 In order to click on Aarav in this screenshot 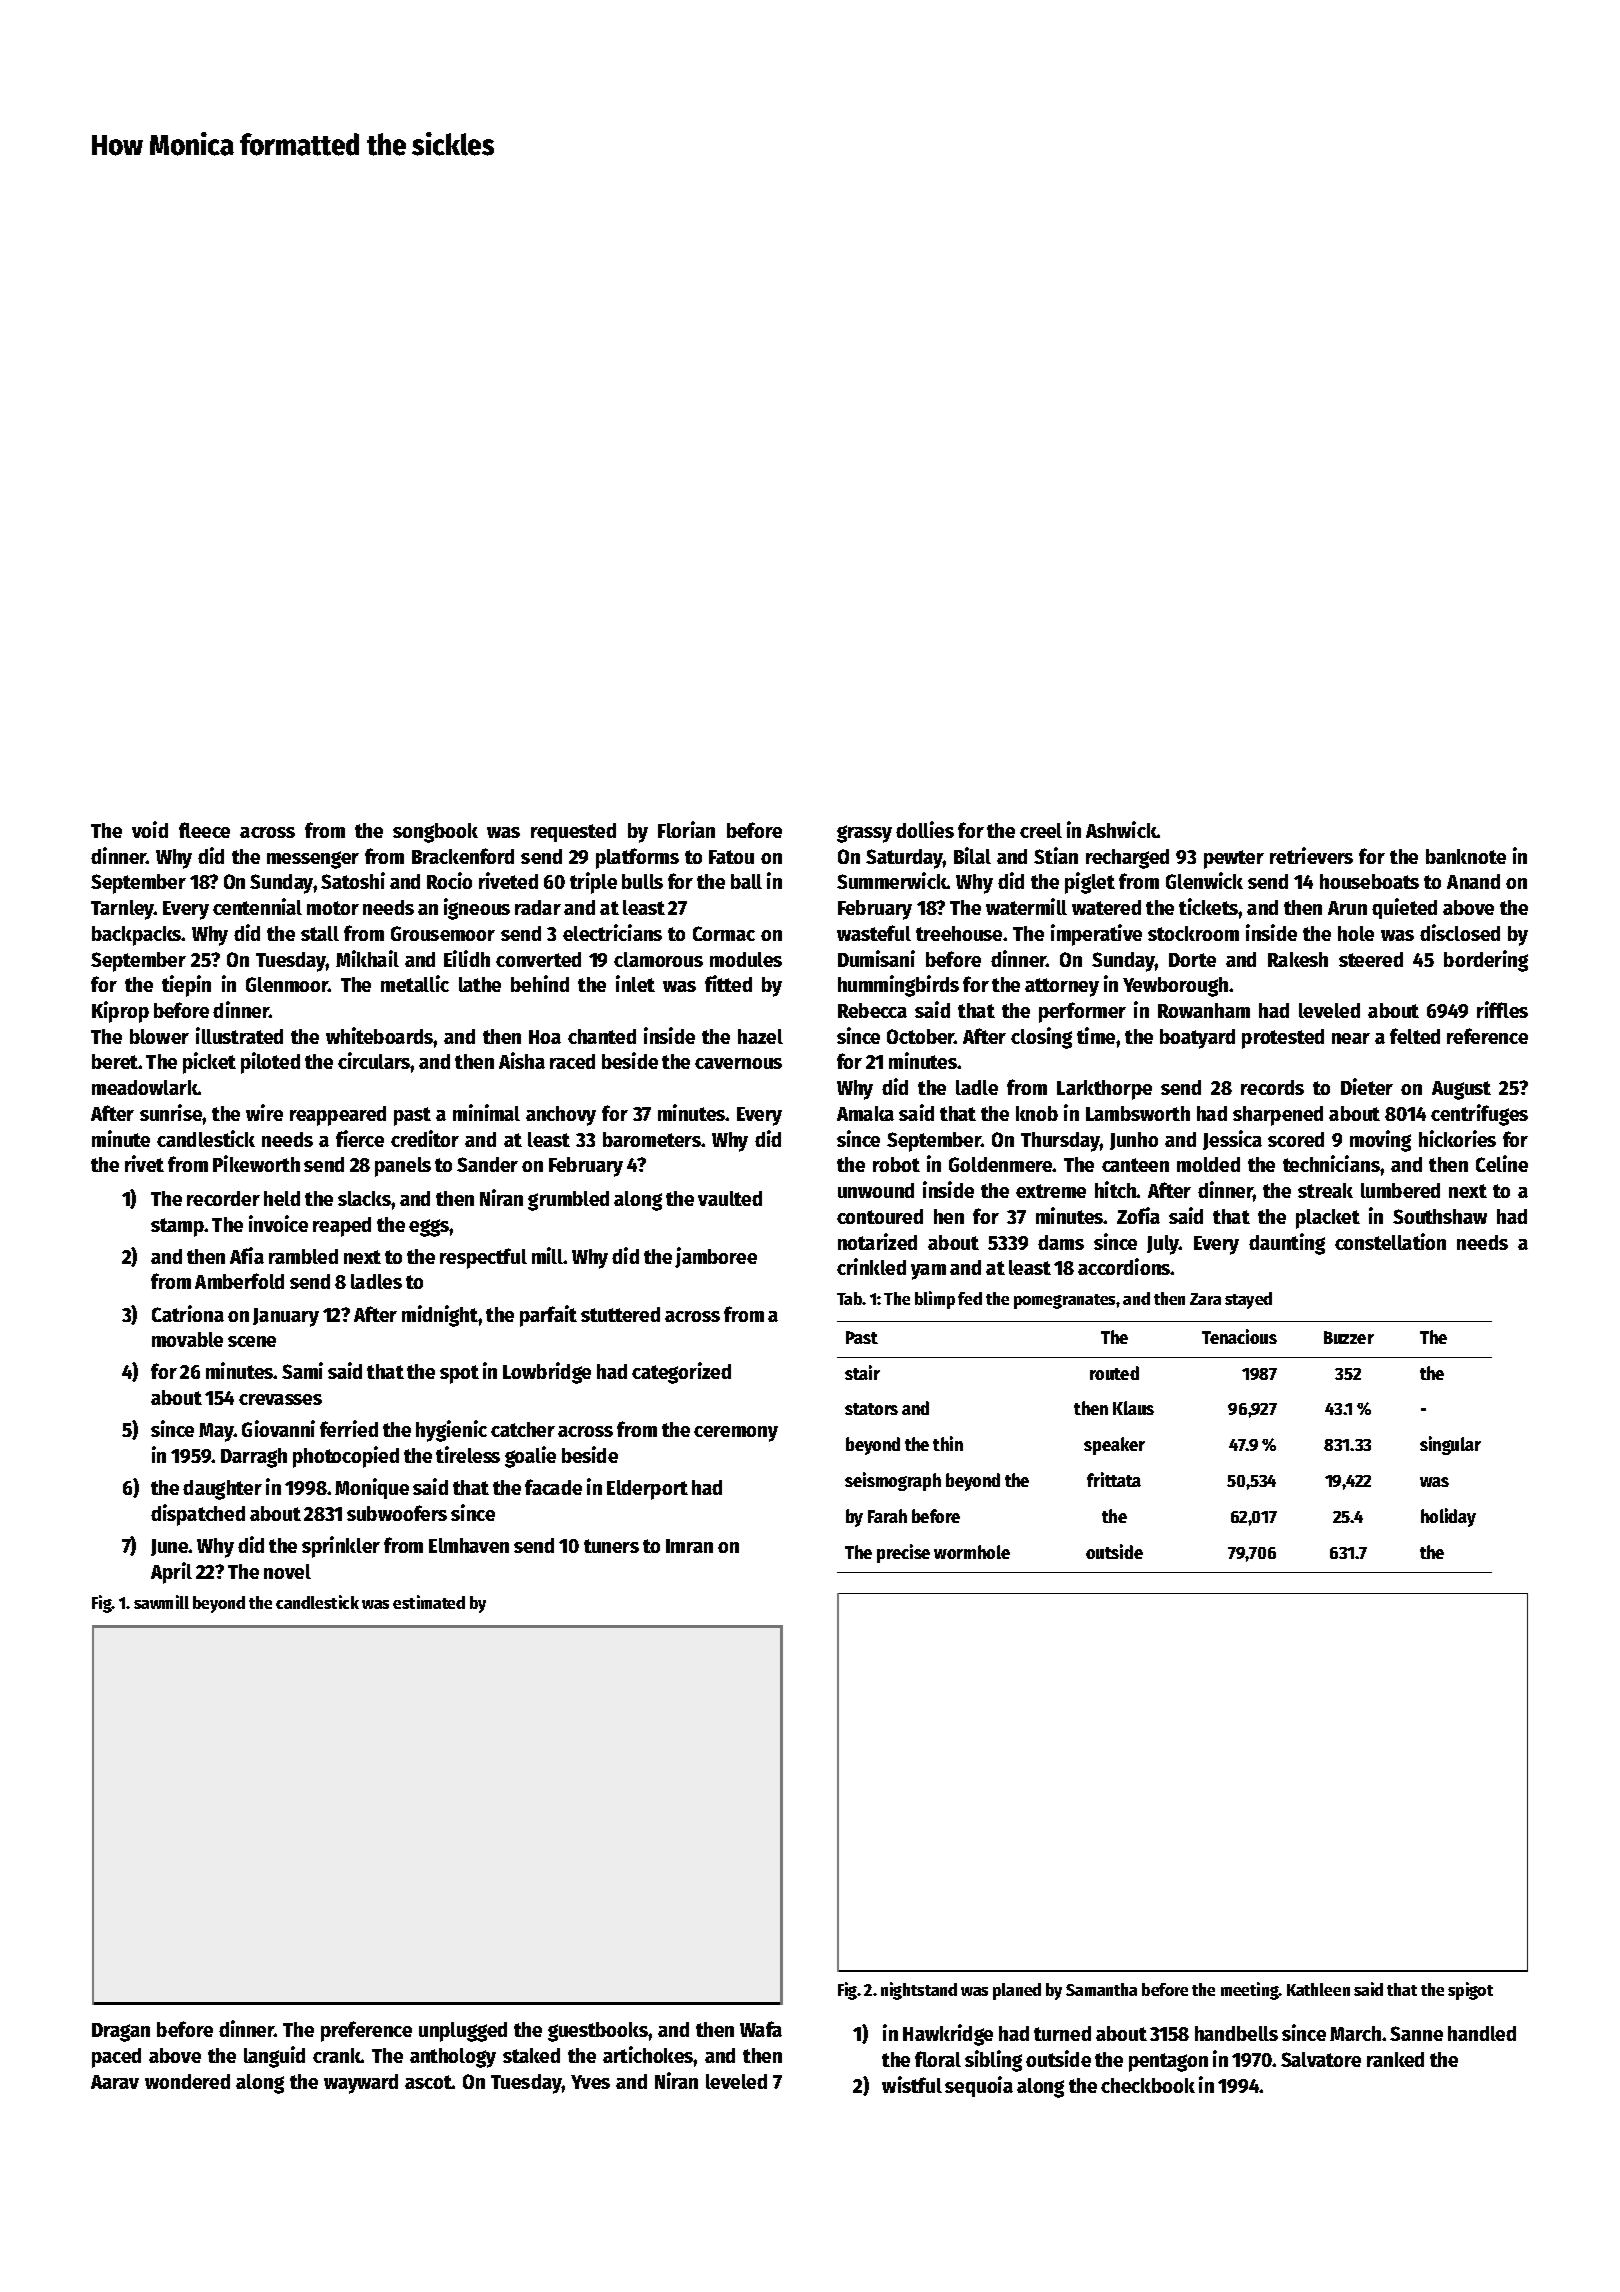, I will do `click(115, 2082)`.
